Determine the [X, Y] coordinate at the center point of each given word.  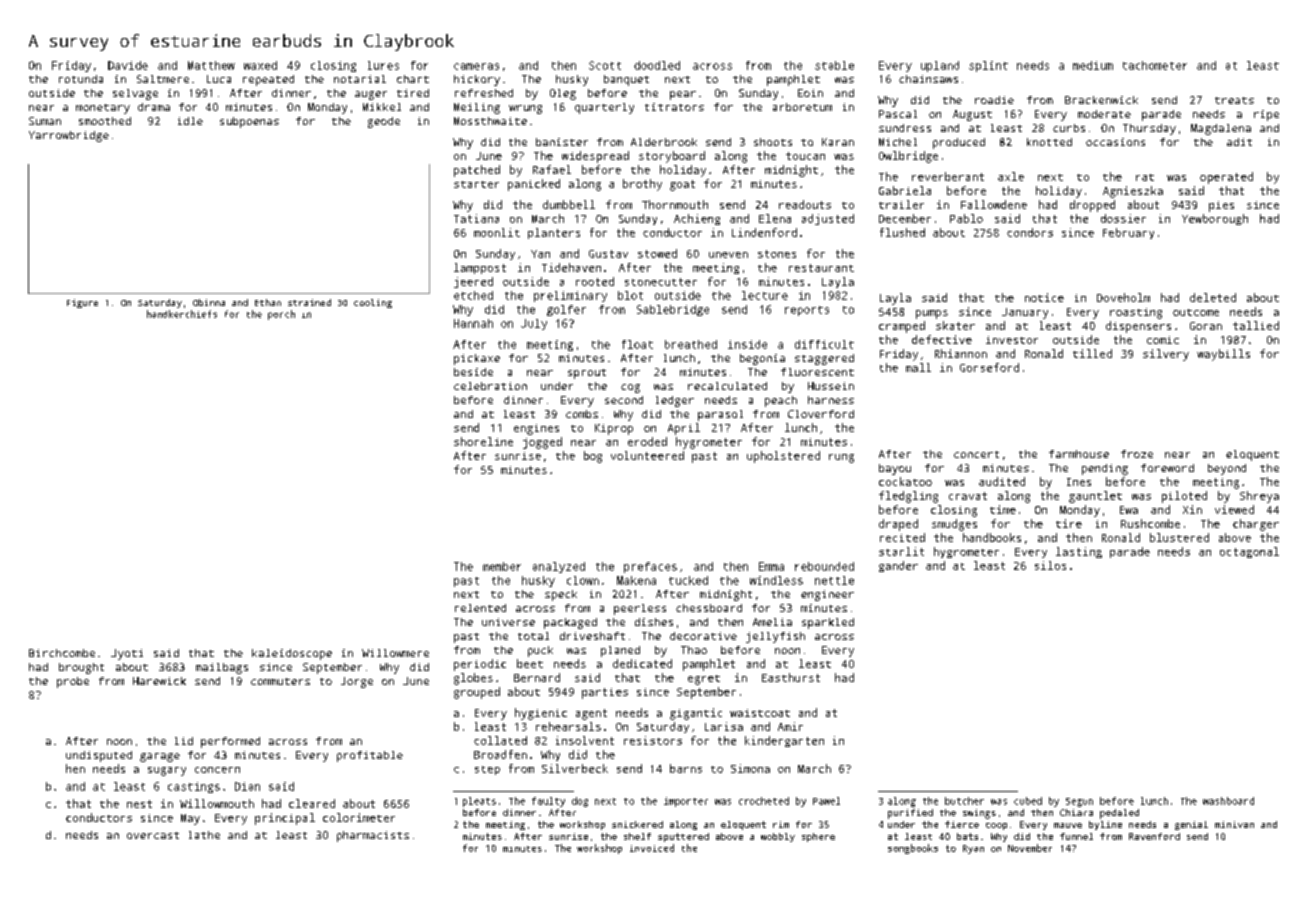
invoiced [652, 848]
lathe [204, 835]
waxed [260, 65]
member [502, 566]
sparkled [828, 623]
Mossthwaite [490, 121]
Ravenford [1154, 836]
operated [1226, 178]
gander [898, 566]
